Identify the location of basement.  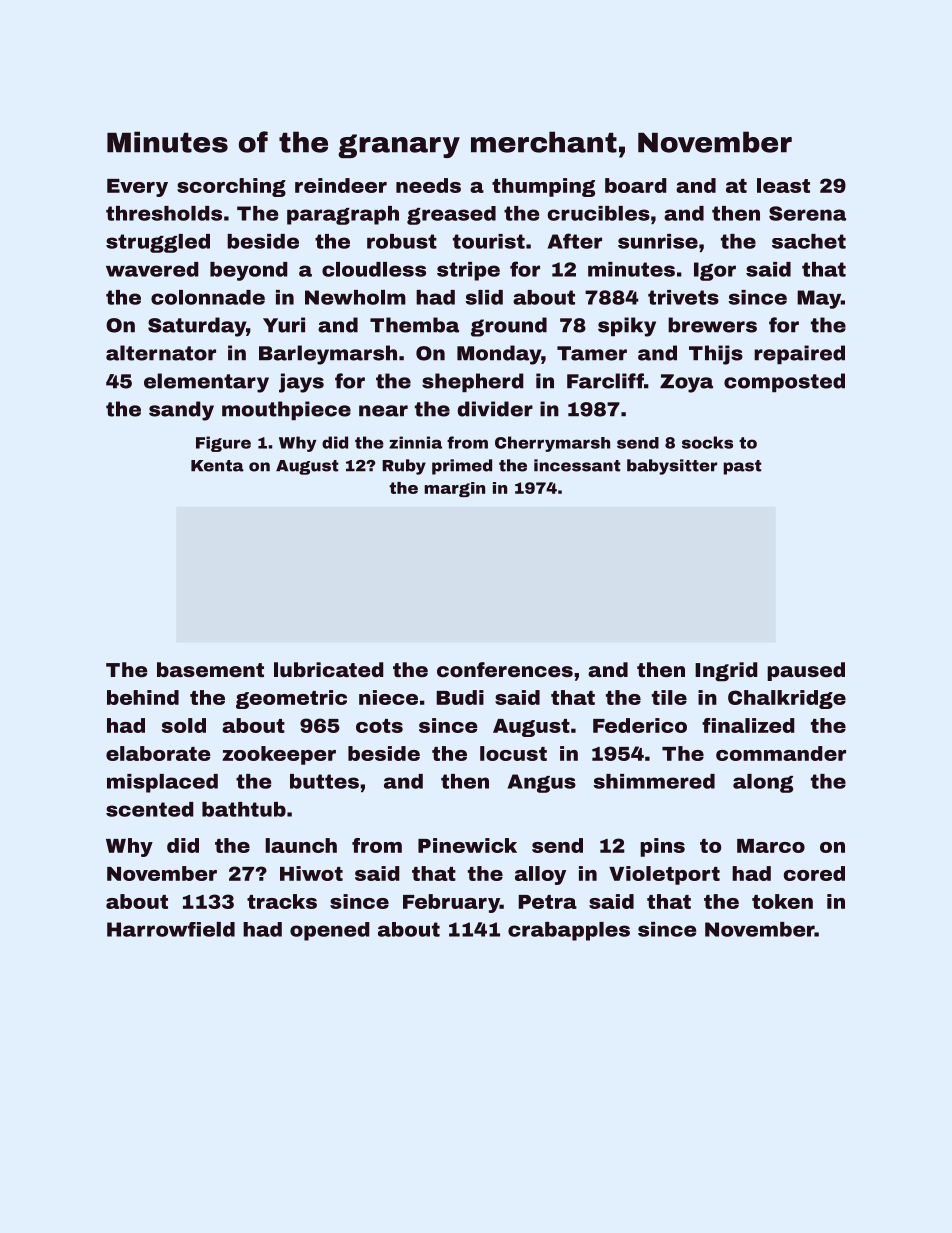
(210, 669).
